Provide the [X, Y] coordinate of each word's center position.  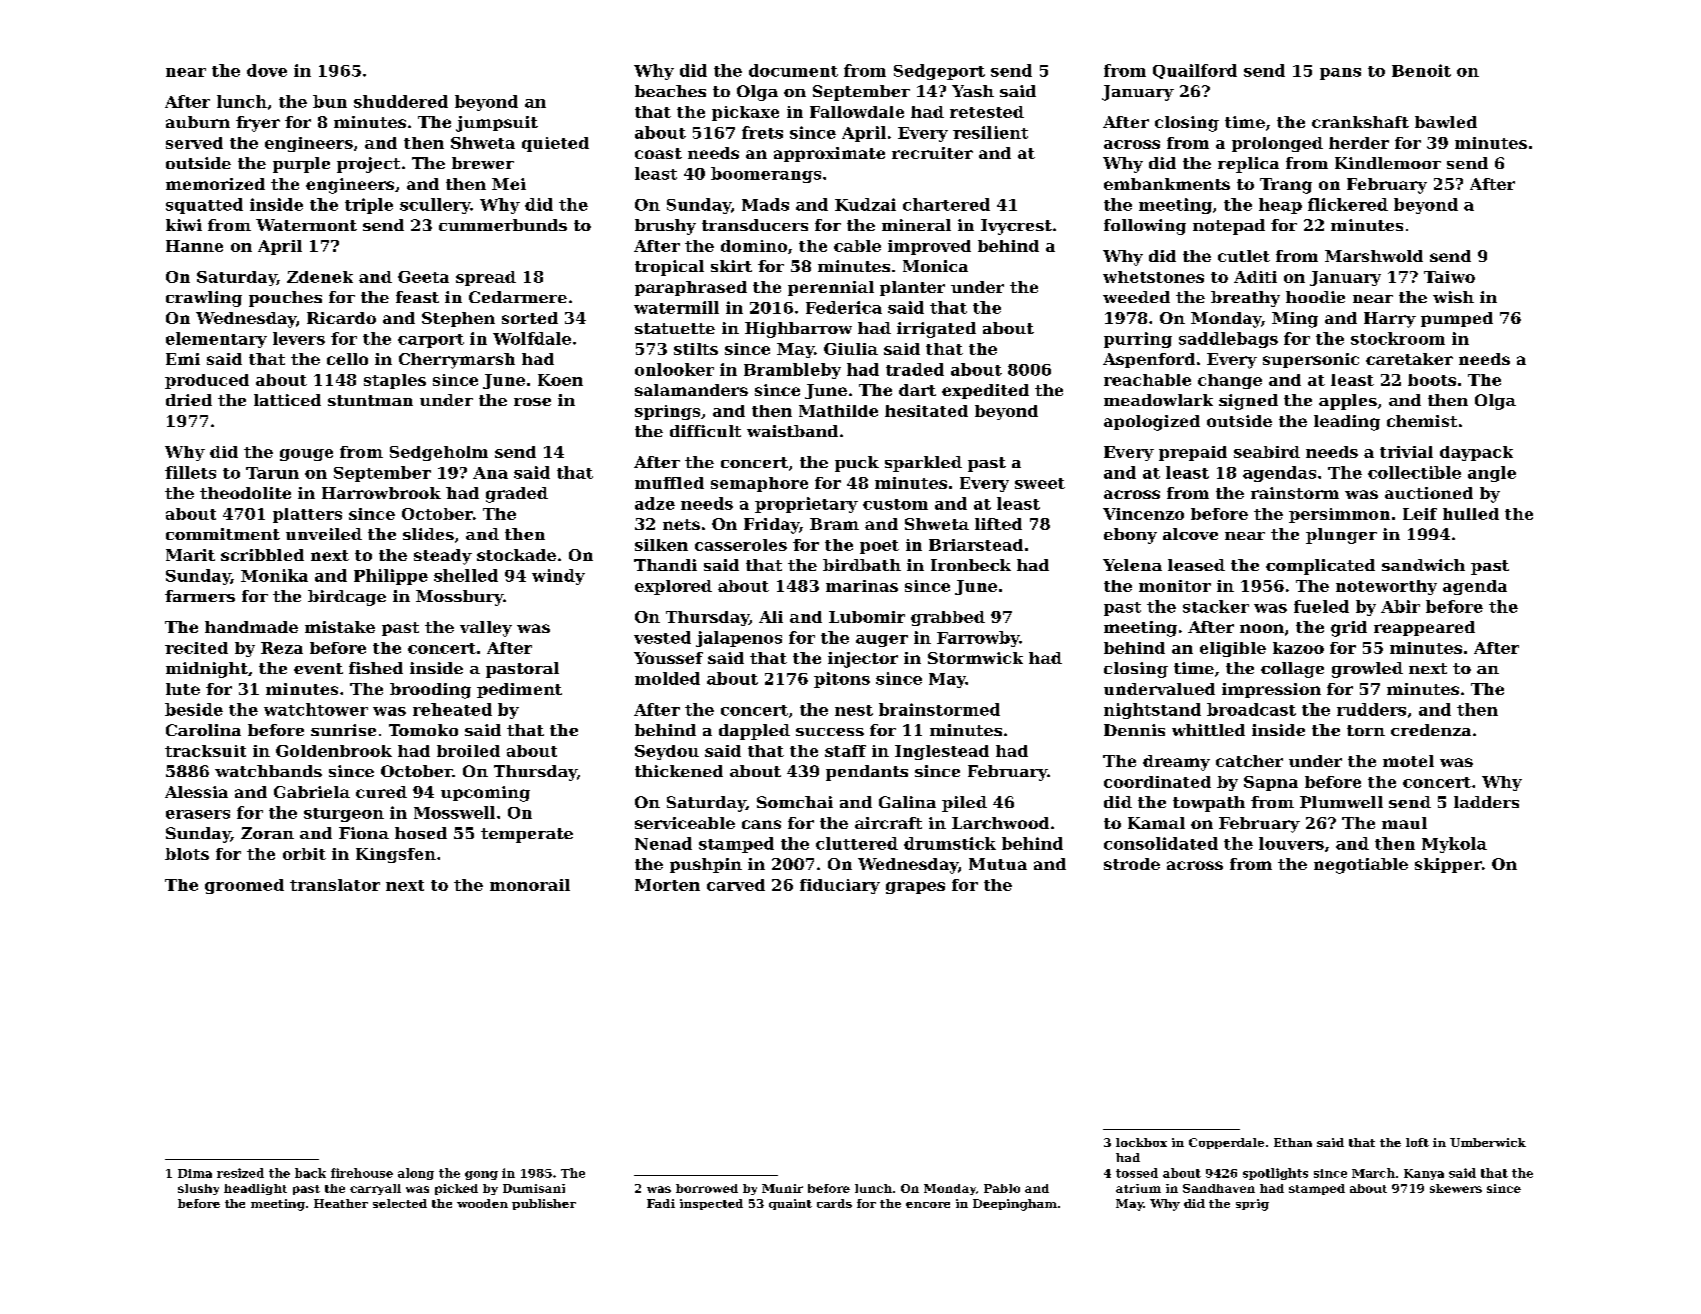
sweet [1040, 483]
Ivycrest [1016, 227]
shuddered [401, 101]
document [793, 70]
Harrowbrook [381, 493]
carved [736, 885]
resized [240, 1173]
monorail [530, 885]
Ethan [1293, 1142]
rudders [1371, 709]
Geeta [423, 277]
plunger [1341, 536]
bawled [1446, 122]
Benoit [1421, 70]
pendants [867, 773]
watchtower [316, 709]
